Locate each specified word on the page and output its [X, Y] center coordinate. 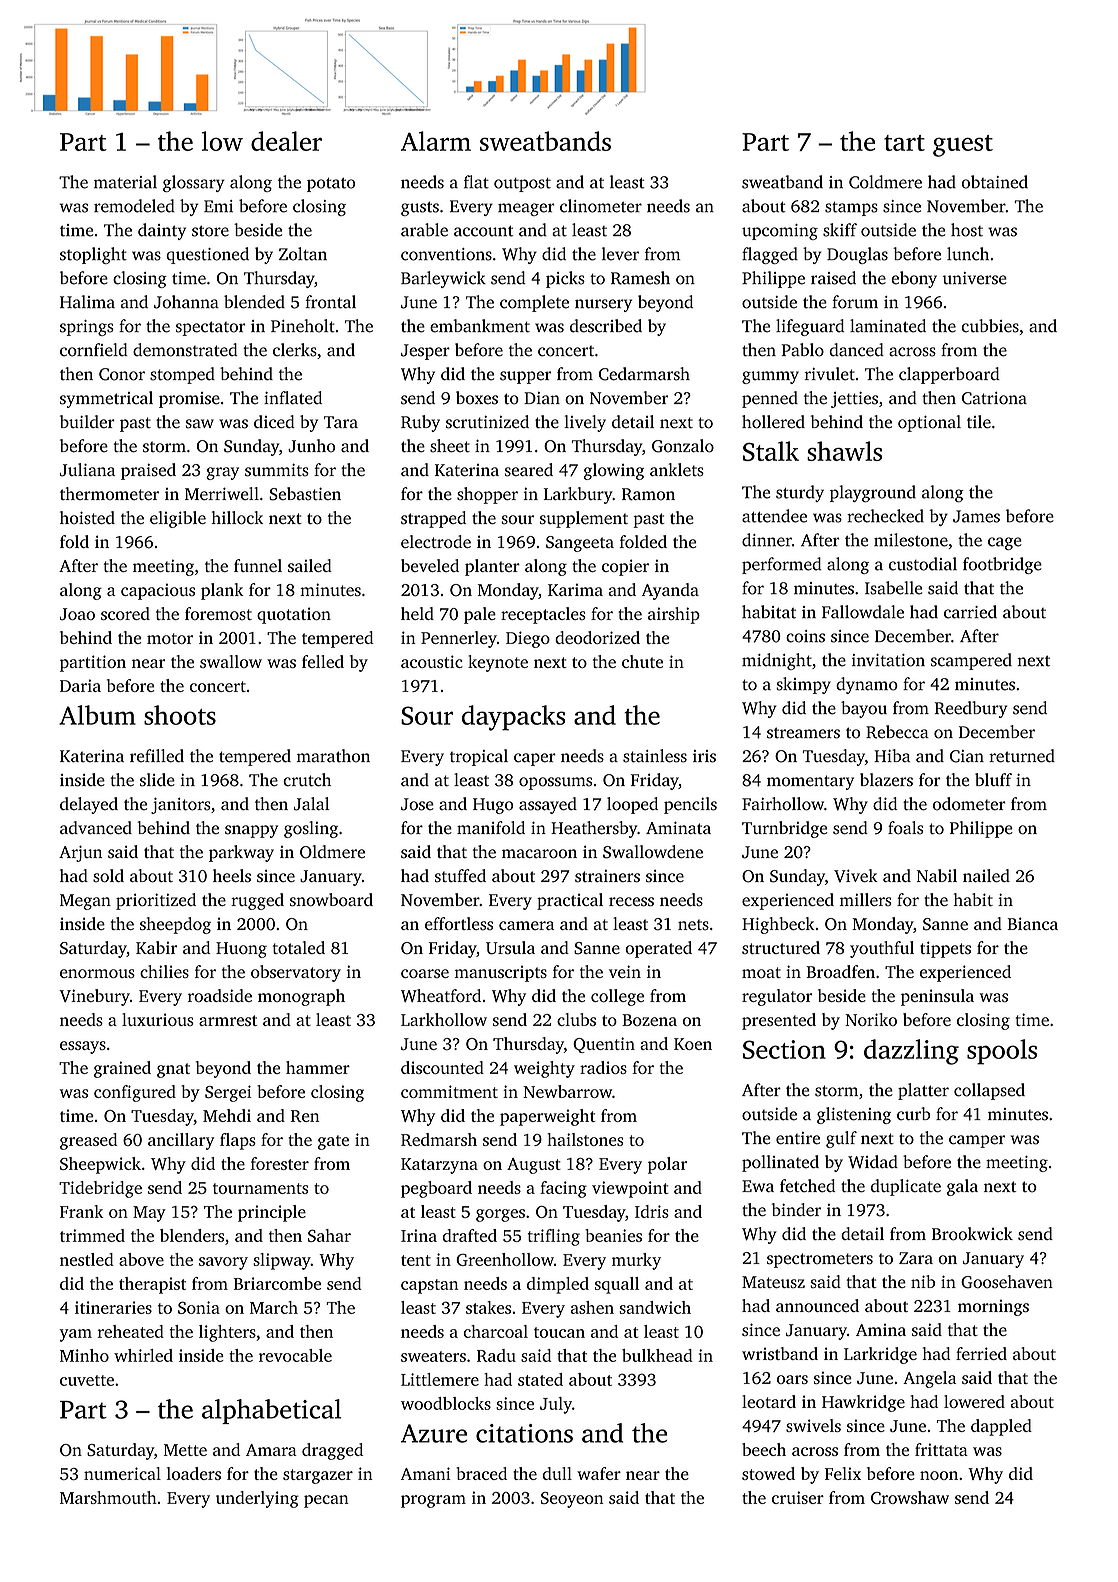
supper [525, 377]
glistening [854, 1115]
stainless [655, 756]
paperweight [547, 1117]
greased [88, 1141]
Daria [80, 685]
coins [805, 636]
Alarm [436, 141]
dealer [286, 141]
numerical [122, 1473]
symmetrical [106, 399]
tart [904, 143]
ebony [914, 279]
